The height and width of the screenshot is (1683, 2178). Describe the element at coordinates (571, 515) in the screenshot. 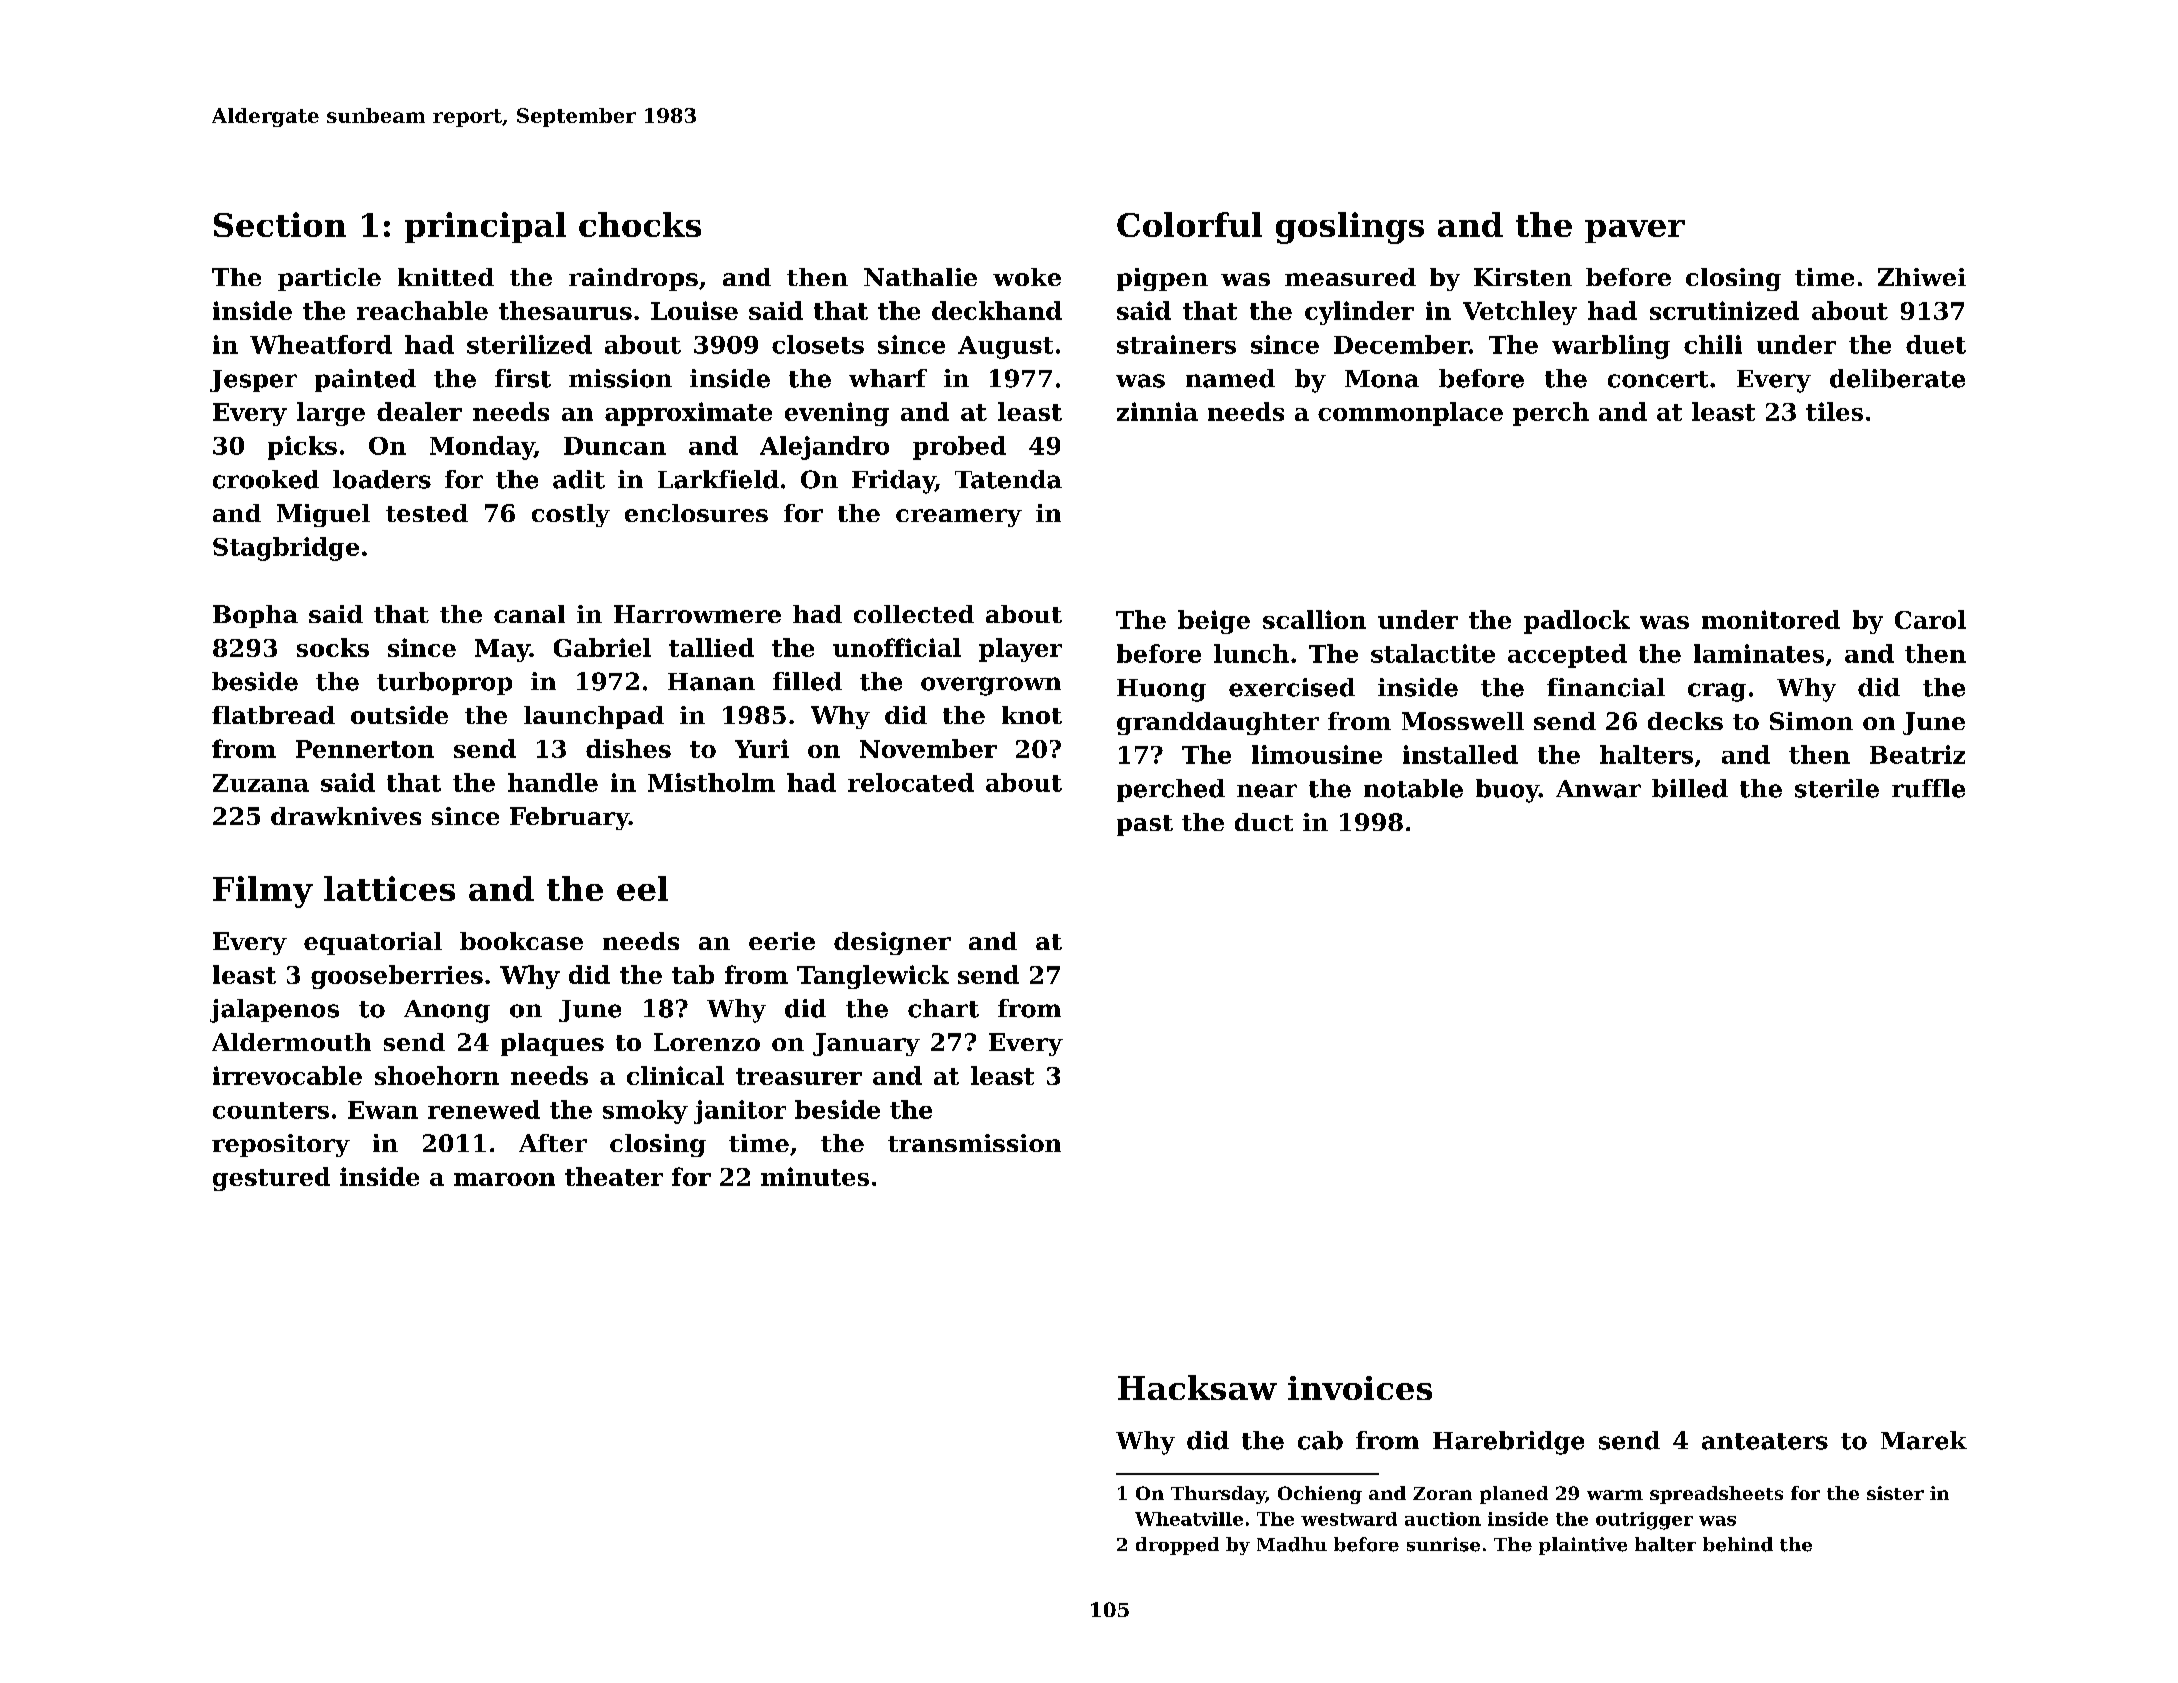

I see `costly` at that location.
